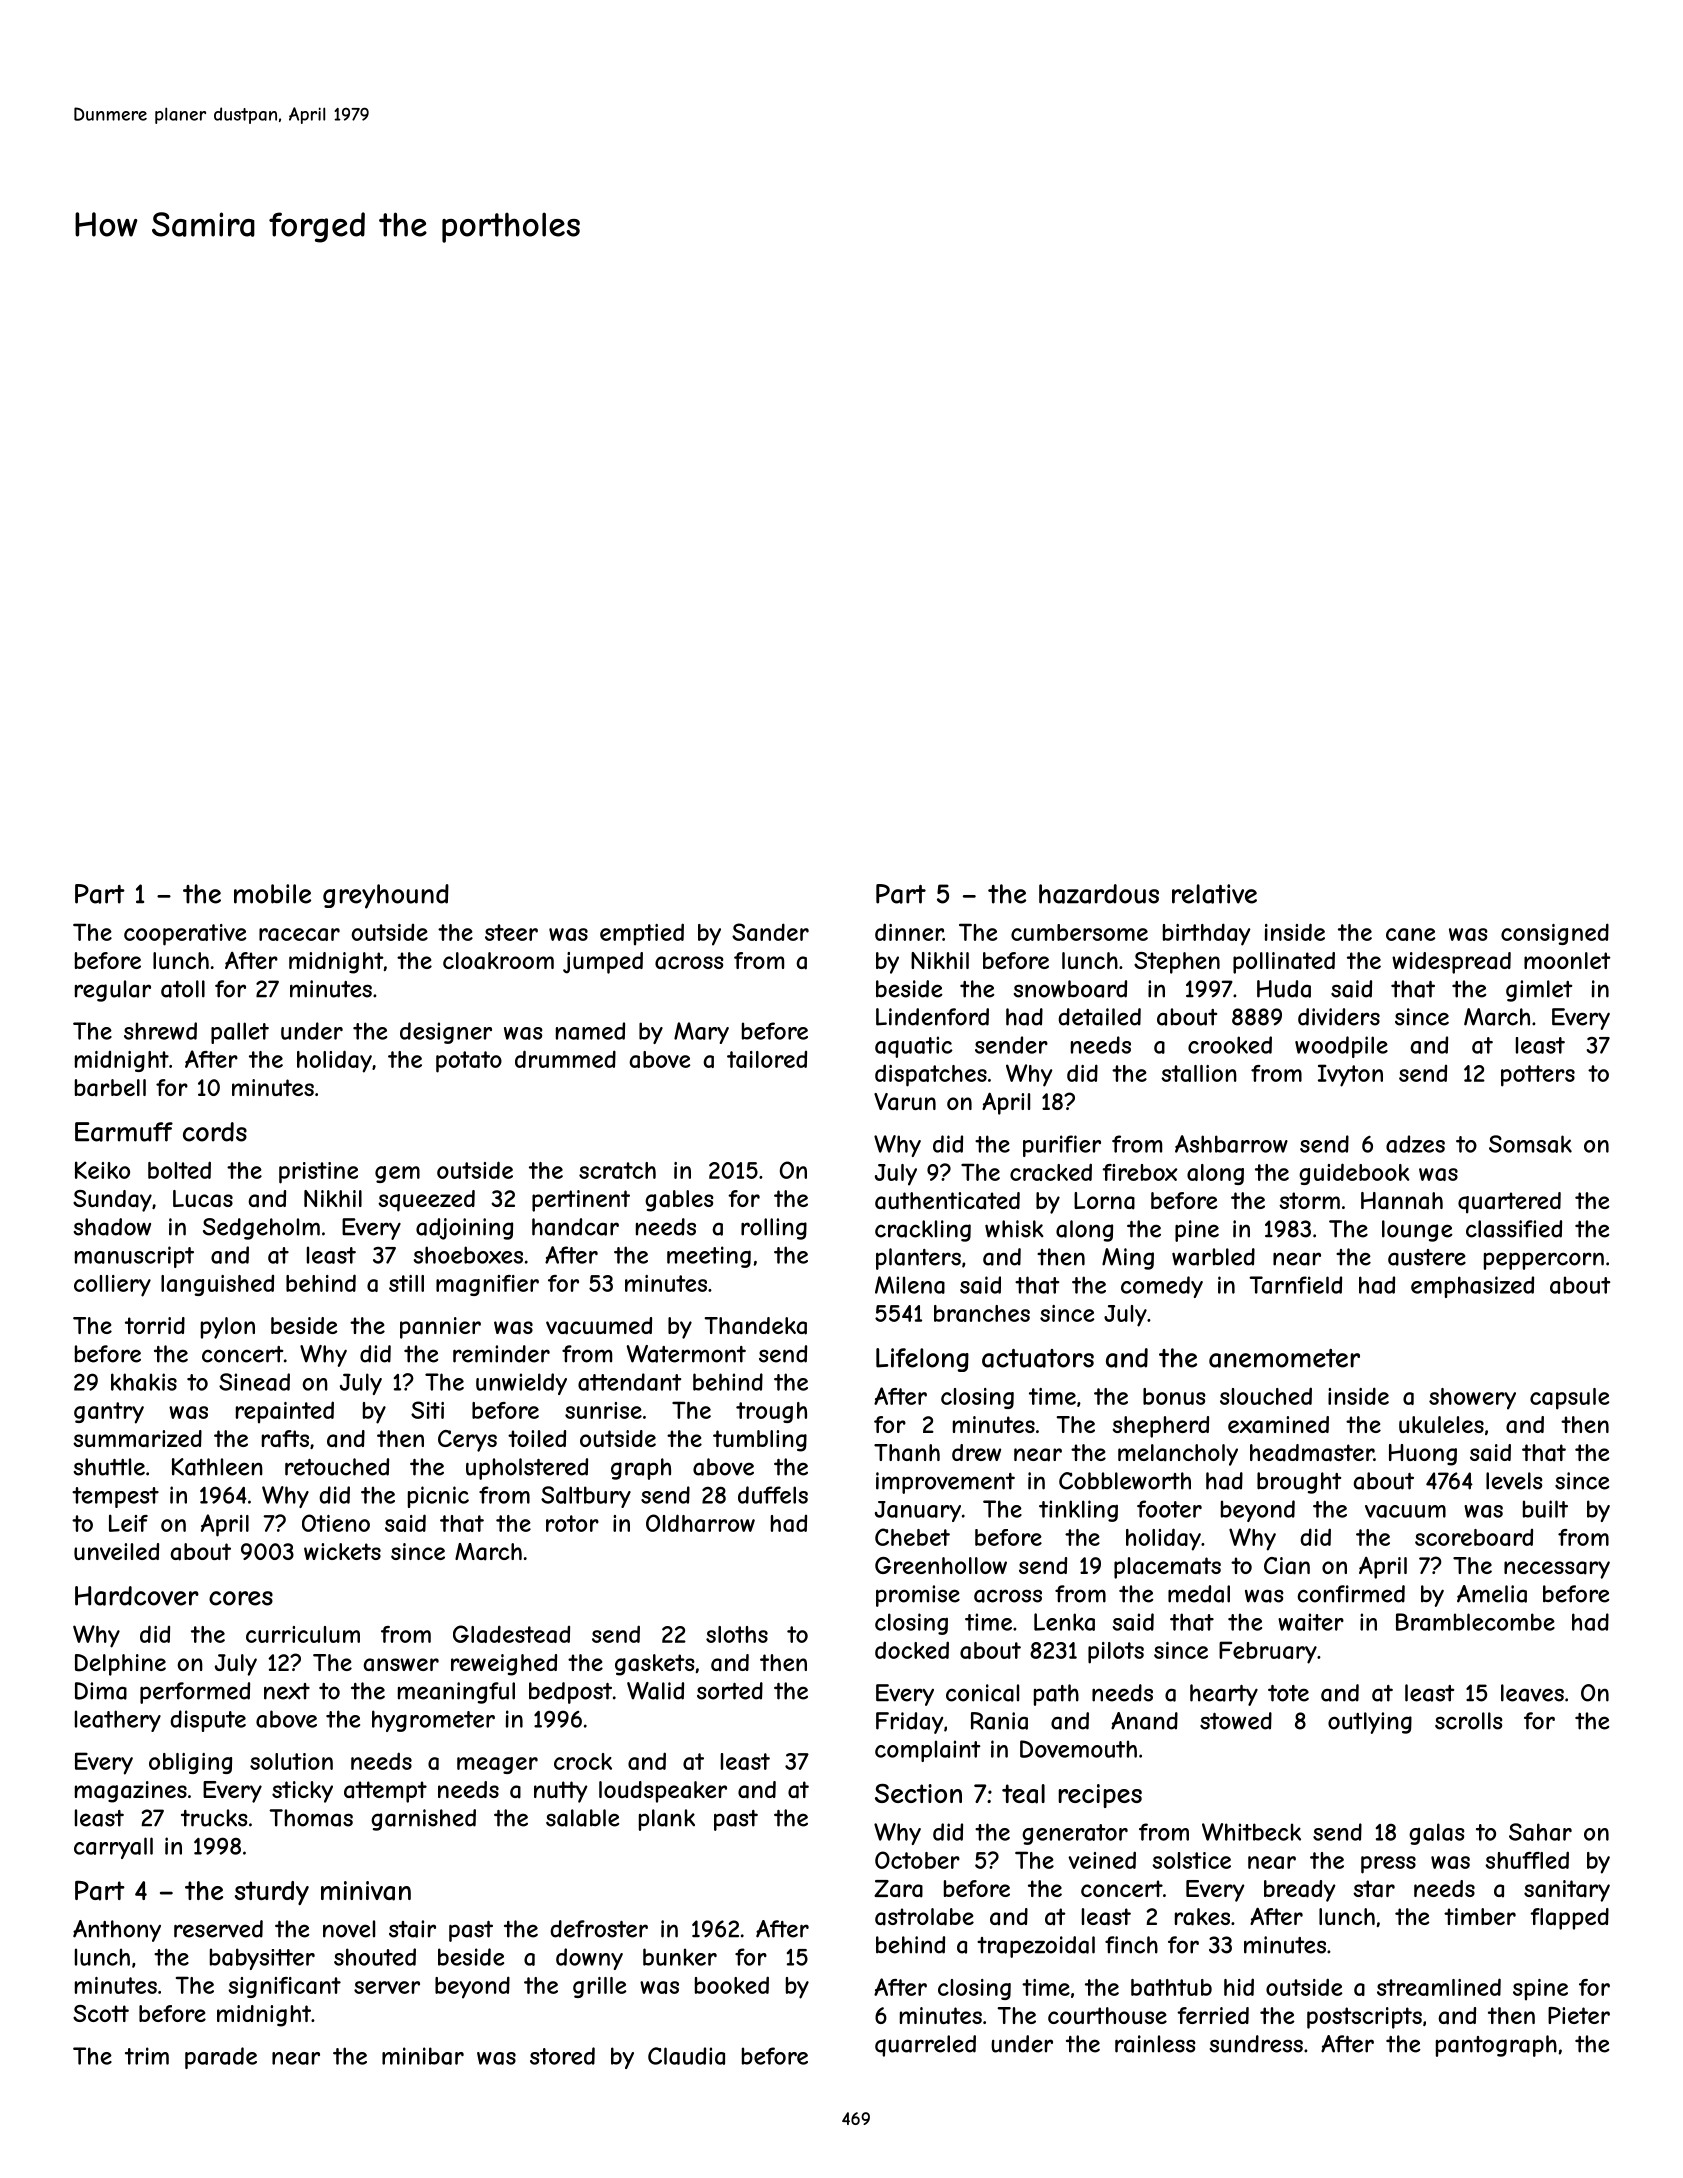  I want to click on improvement, so click(945, 1483).
